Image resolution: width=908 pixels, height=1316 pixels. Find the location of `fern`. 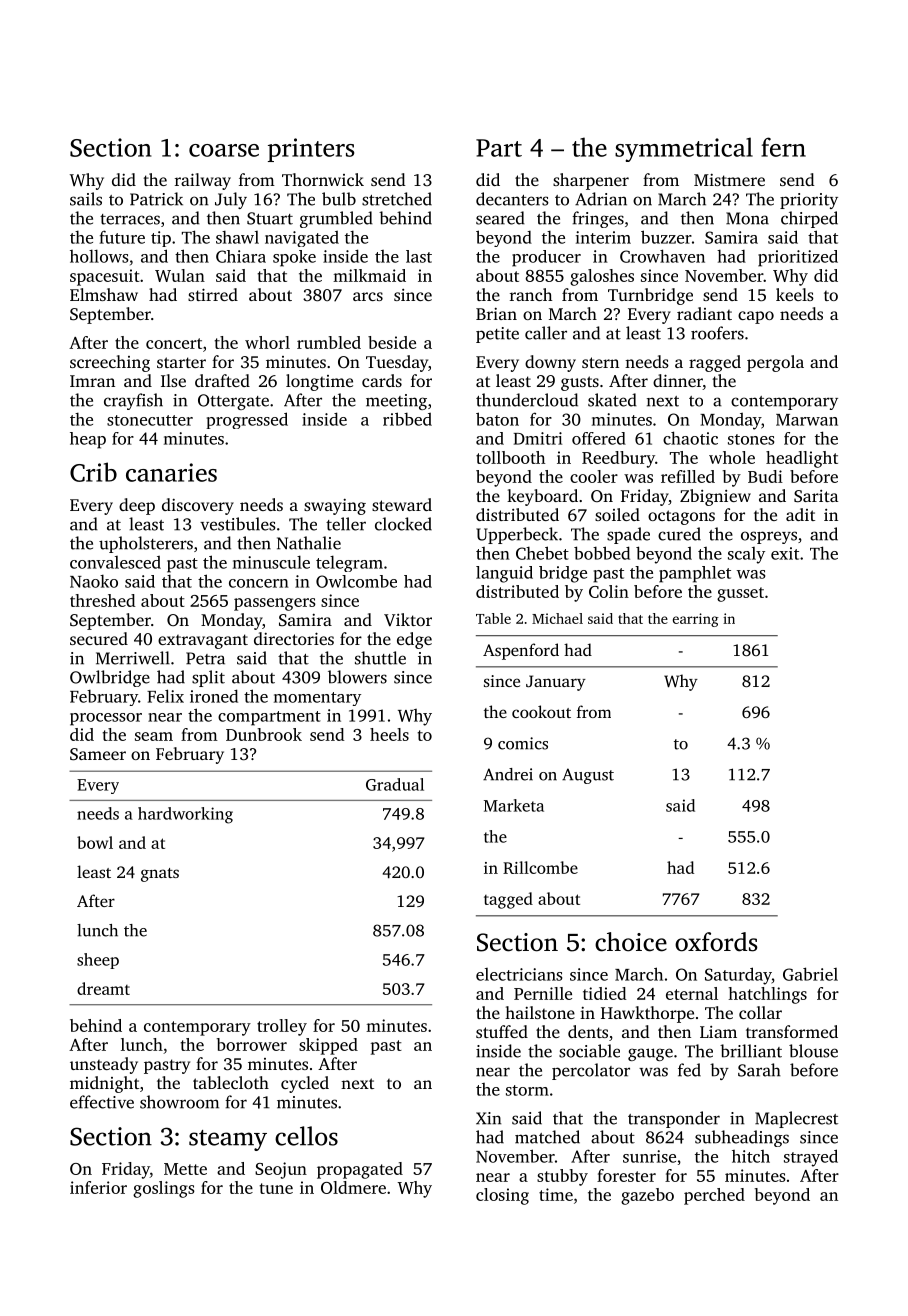

fern is located at coordinates (783, 147).
